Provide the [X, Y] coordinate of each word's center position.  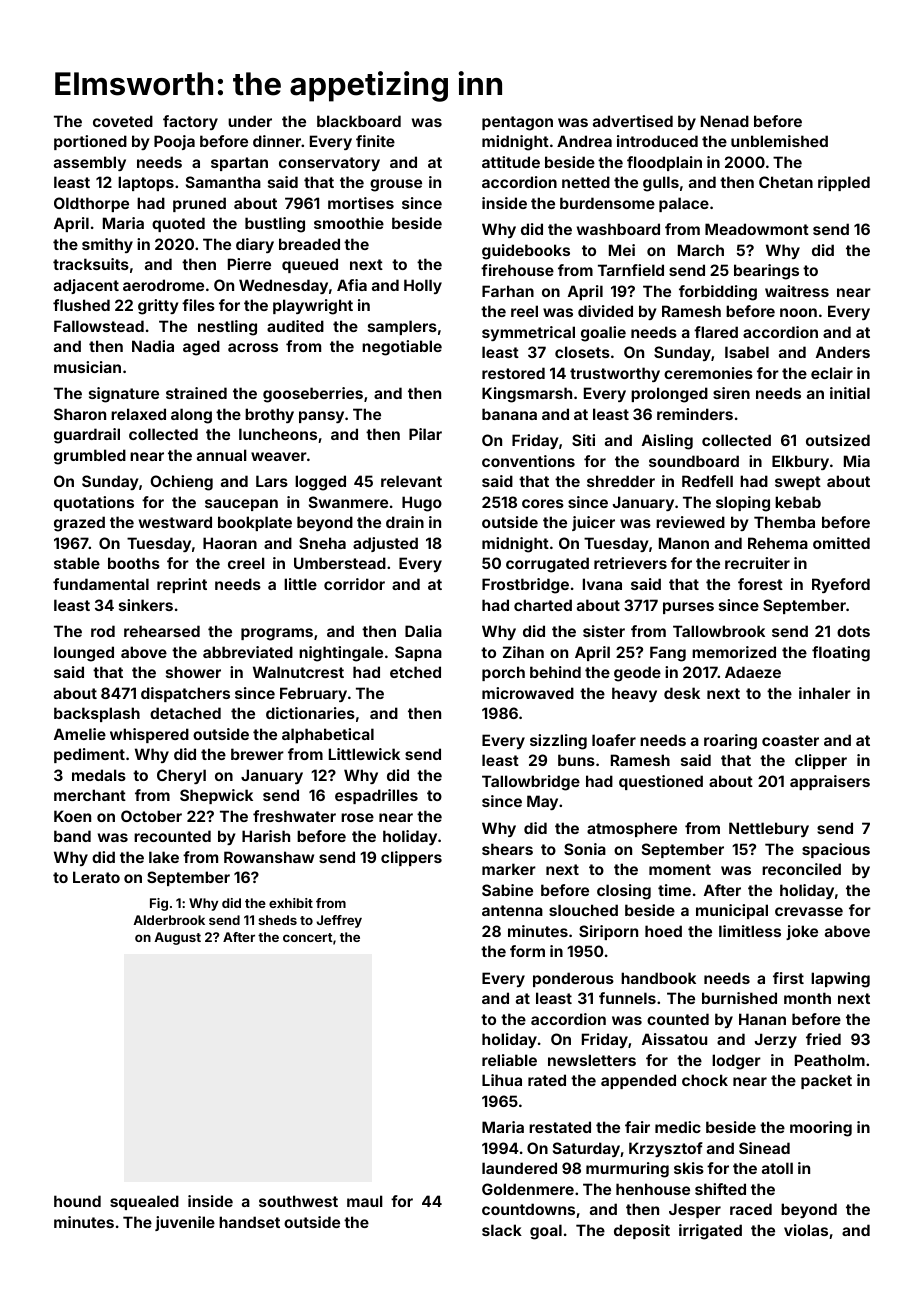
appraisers [830, 782]
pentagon [517, 123]
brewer [257, 754]
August [177, 938]
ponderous [573, 979]
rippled [844, 183]
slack [502, 1230]
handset [249, 1222]
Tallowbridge [531, 783]
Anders [843, 352]
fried [823, 1039]
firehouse [517, 270]
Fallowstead [99, 326]
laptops [146, 183]
